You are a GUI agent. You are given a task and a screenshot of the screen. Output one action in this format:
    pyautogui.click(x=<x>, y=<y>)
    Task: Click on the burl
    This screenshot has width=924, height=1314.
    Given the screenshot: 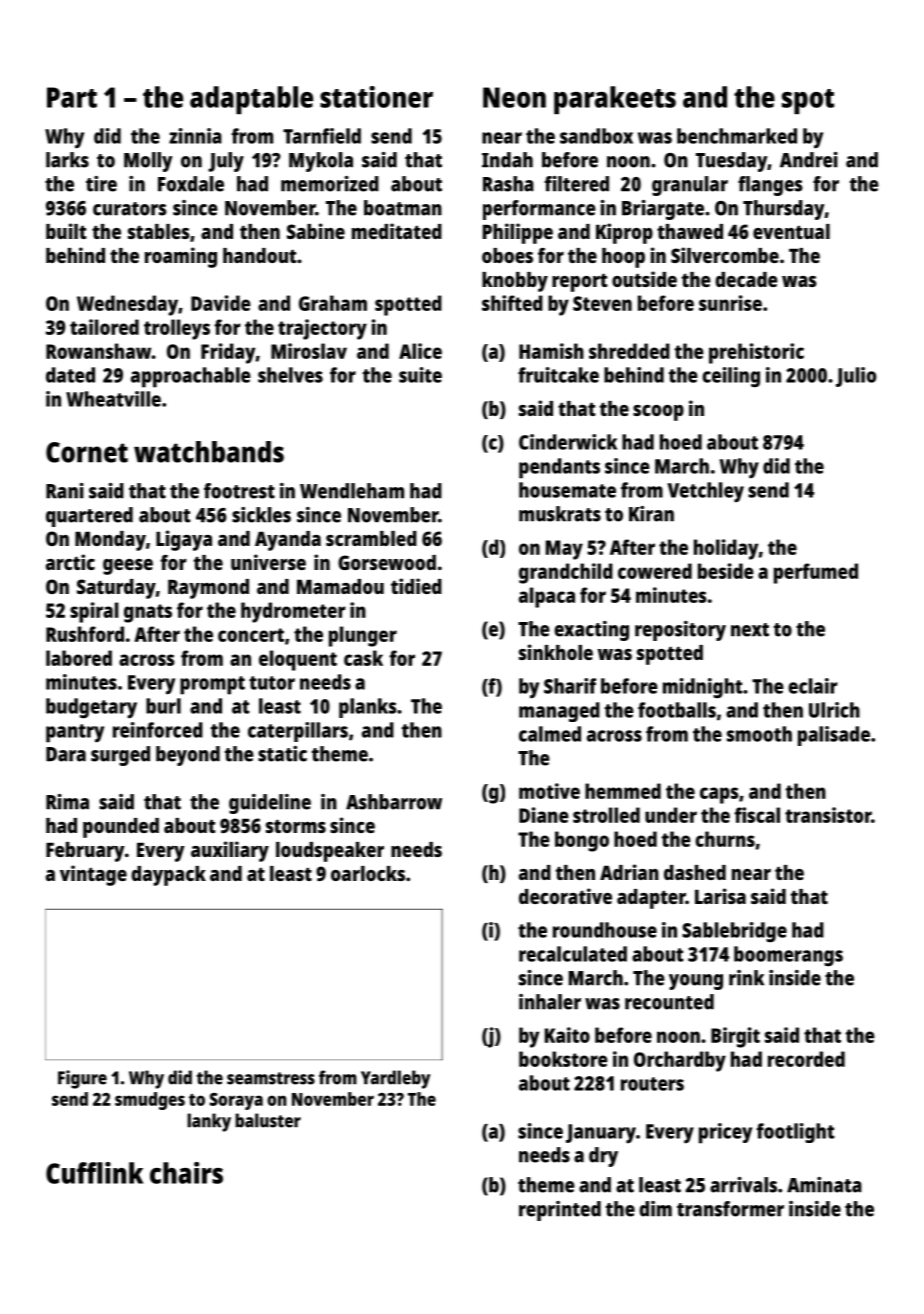 What is the action you would take?
    pyautogui.click(x=163, y=706)
